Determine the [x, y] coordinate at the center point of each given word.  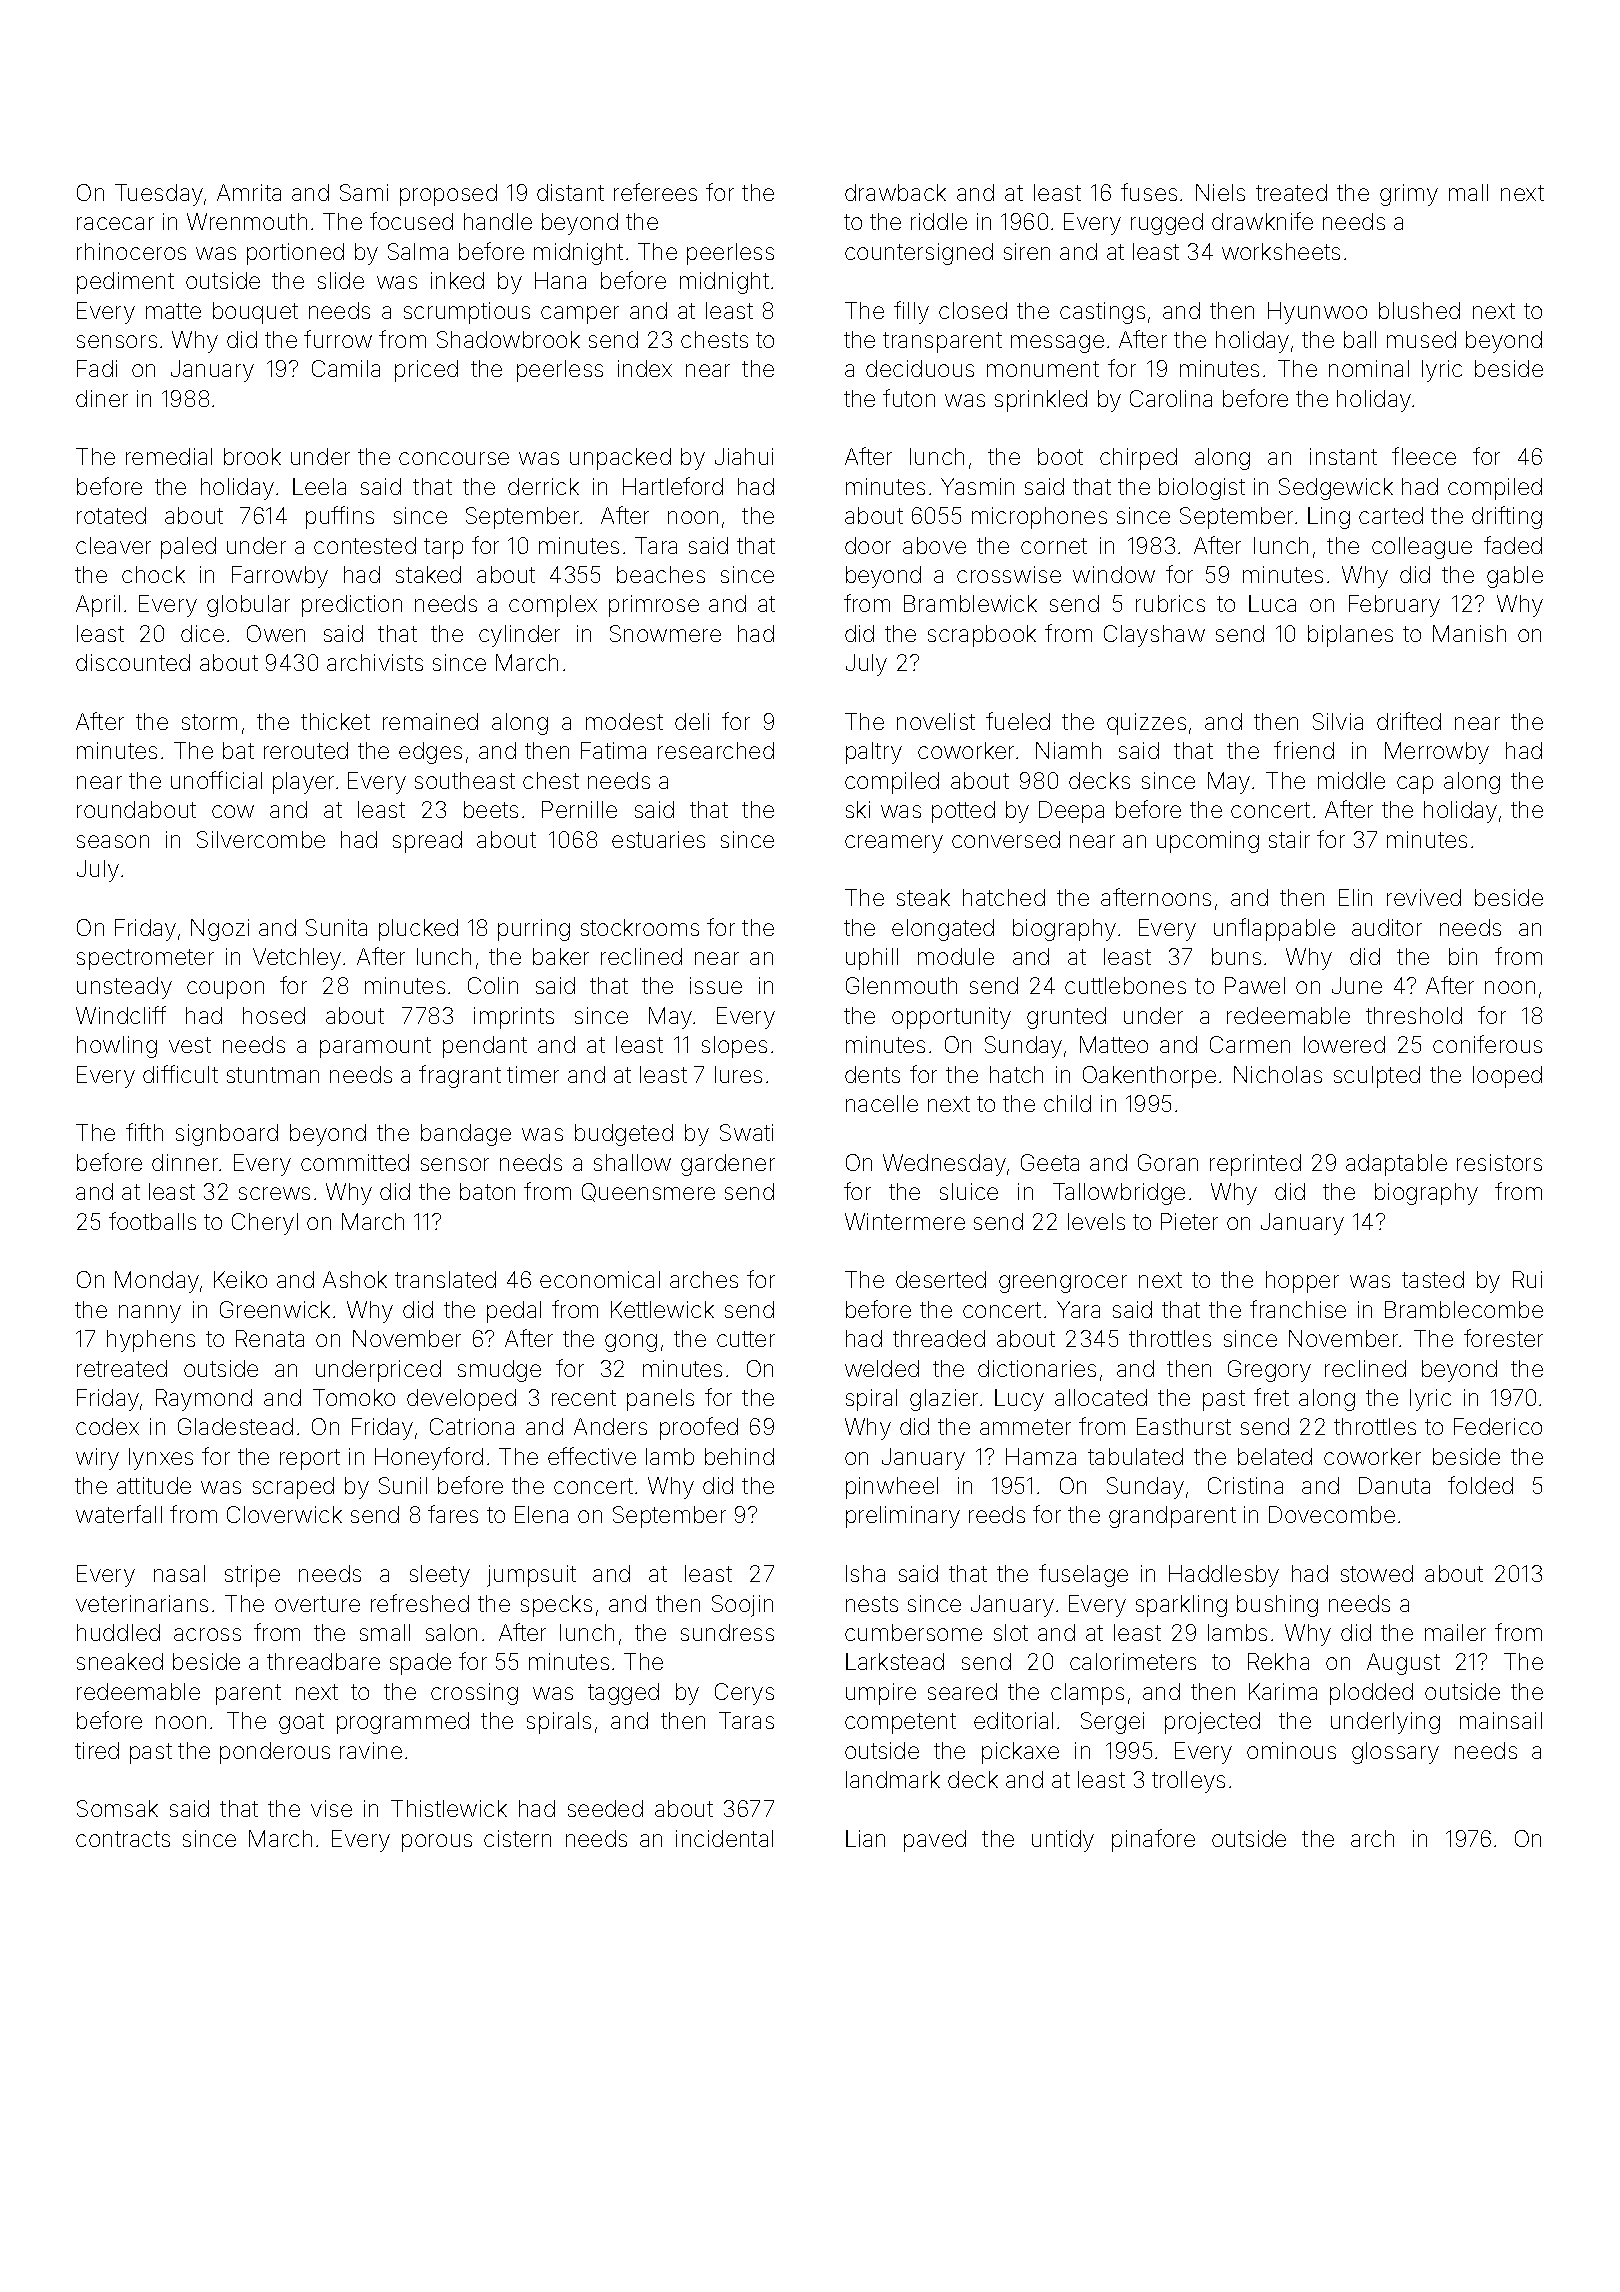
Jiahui [744, 456]
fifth [144, 1132]
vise [331, 1808]
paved [935, 1841]
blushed [1419, 310]
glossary [1395, 1753]
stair [1289, 839]
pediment [125, 283]
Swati [746, 1132]
